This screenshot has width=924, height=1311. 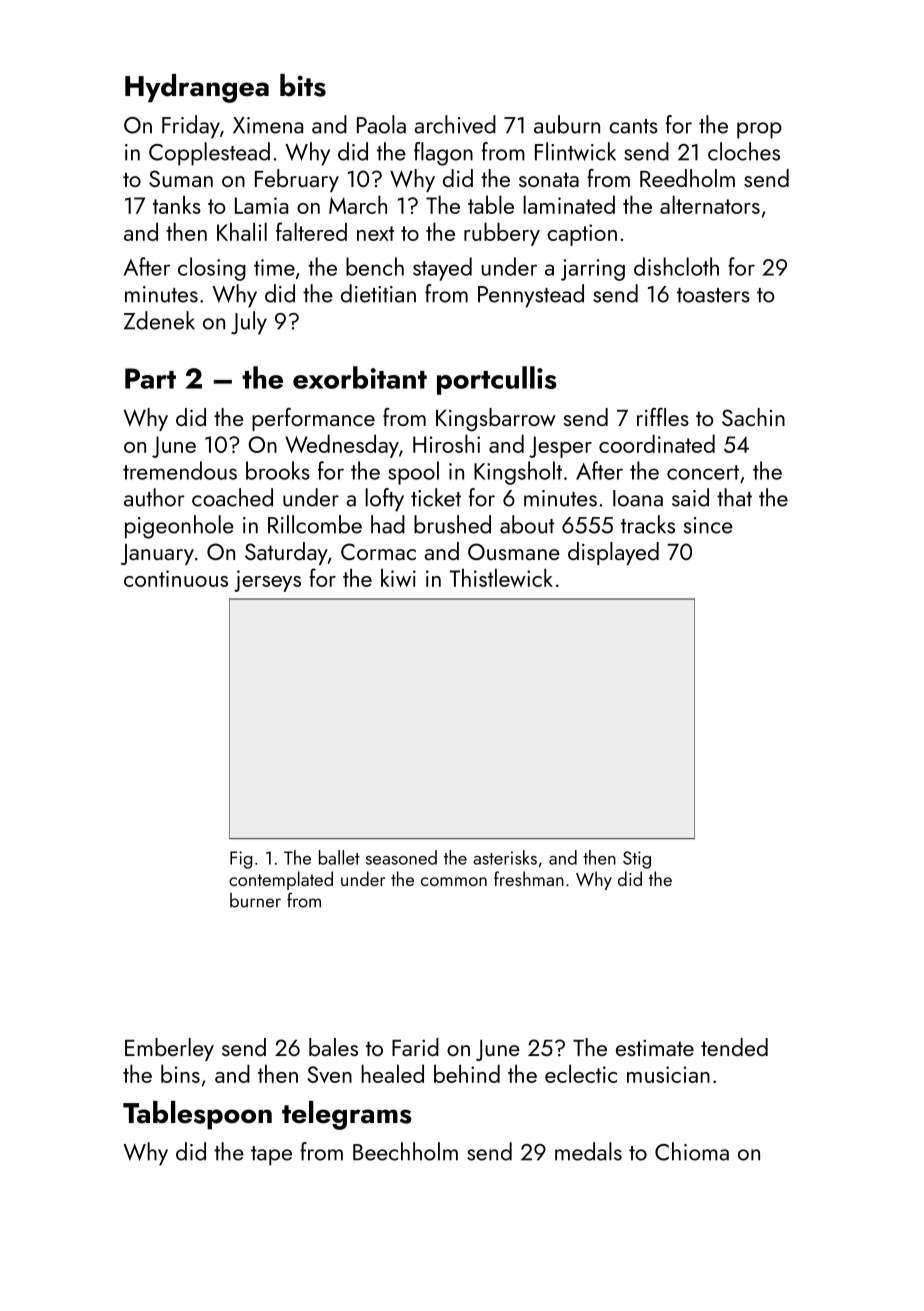 What do you see at coordinates (181, 178) in the screenshot?
I see `Suman` at bounding box center [181, 178].
